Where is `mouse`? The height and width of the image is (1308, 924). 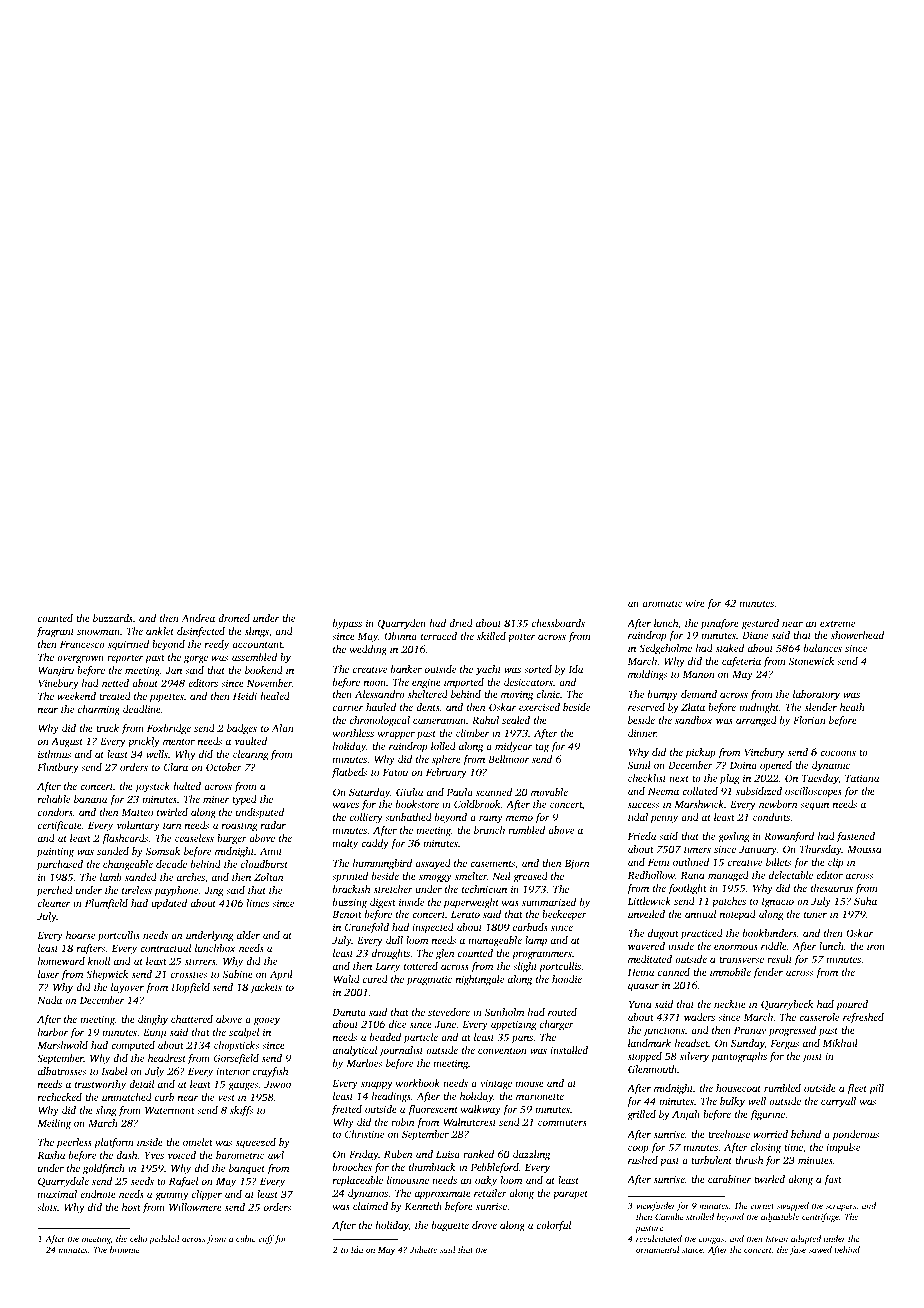
mouse is located at coordinates (529, 1084).
